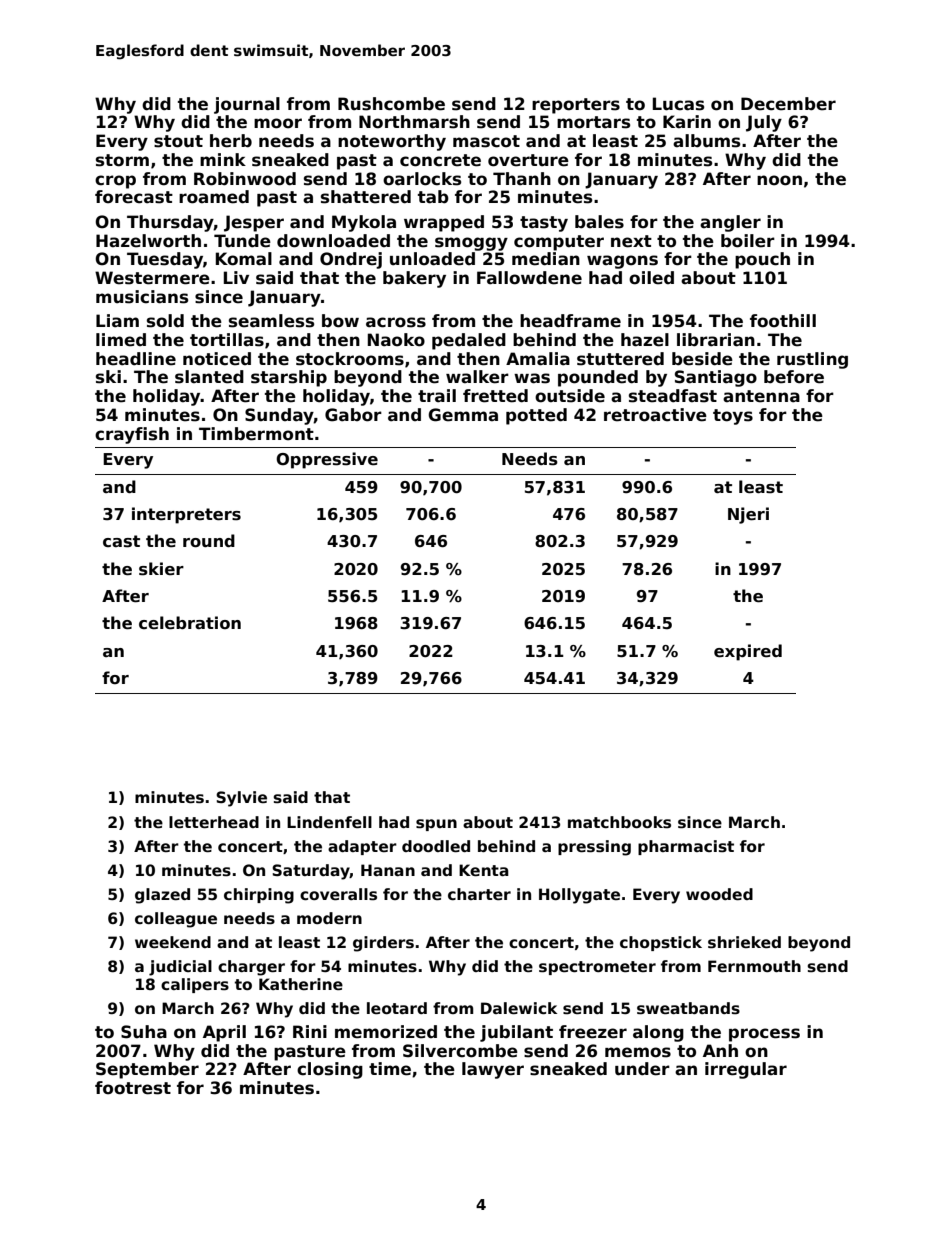  What do you see at coordinates (661, 943) in the page?
I see `chopstick` at bounding box center [661, 943].
